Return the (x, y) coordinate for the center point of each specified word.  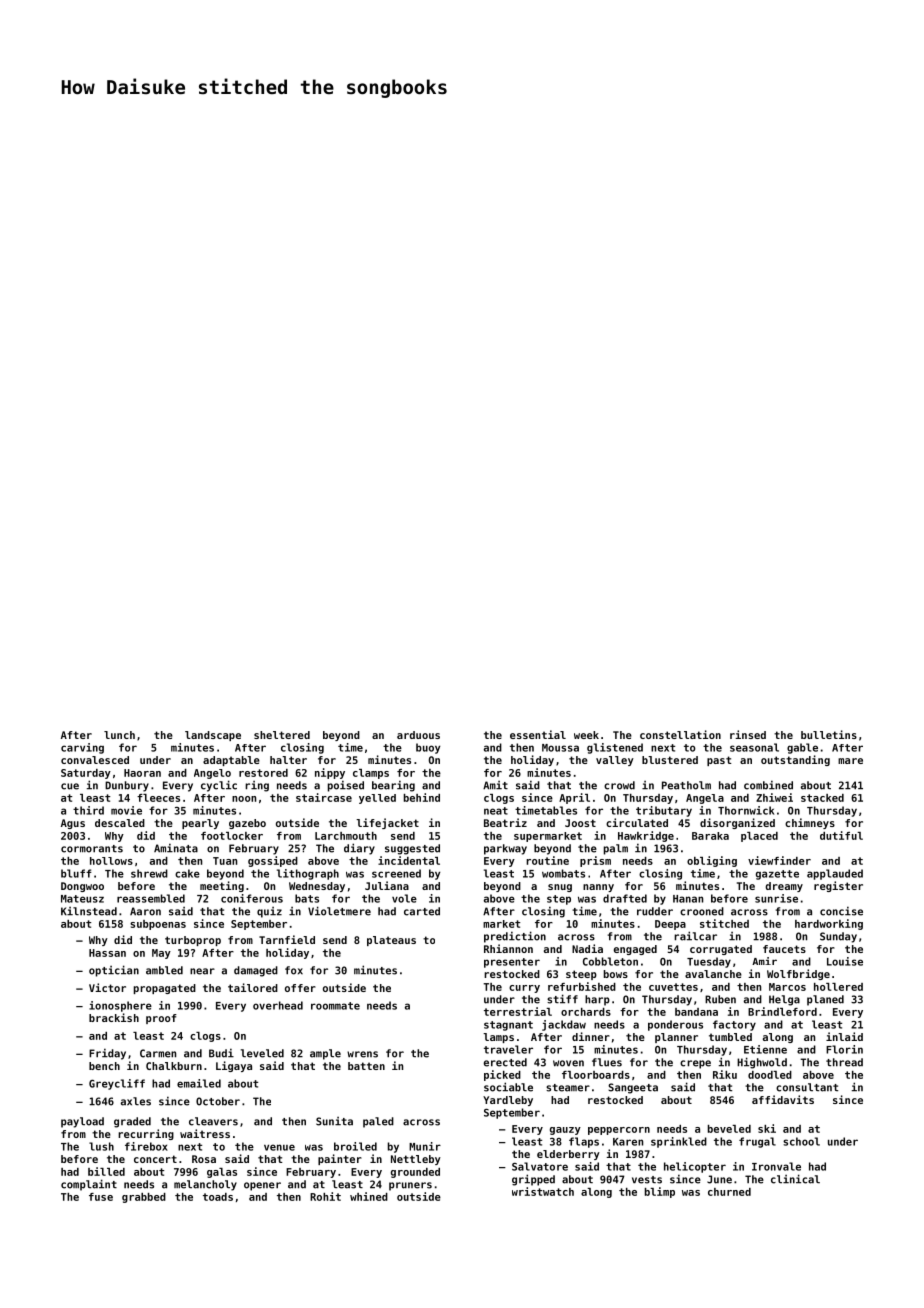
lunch (119, 735)
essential (538, 734)
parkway (505, 849)
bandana (696, 1012)
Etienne (765, 1049)
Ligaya (234, 1066)
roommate (335, 1006)
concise (841, 911)
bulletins (829, 734)
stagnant (508, 1026)
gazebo (247, 824)
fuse (101, 1197)
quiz (269, 912)
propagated (165, 989)
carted (422, 911)
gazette (777, 875)
